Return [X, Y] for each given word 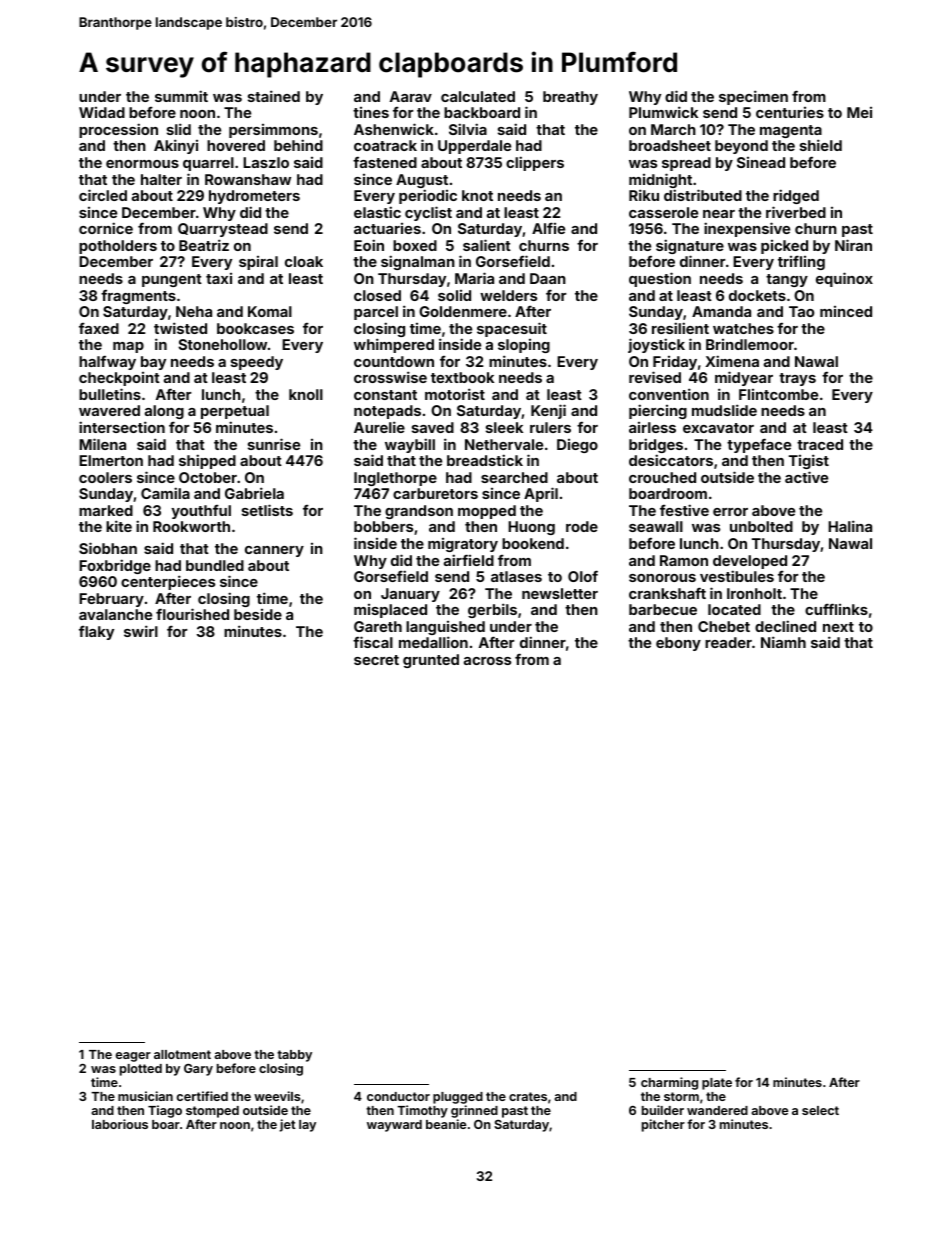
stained [274, 96]
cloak [304, 261]
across [487, 661]
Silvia [468, 129]
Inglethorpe [395, 479]
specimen [753, 97]
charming [669, 1083]
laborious [120, 1124]
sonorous [662, 578]
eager [133, 1057]
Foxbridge [115, 566]
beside [258, 614]
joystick [656, 345]
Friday [675, 363]
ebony [678, 644]
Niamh [783, 642]
